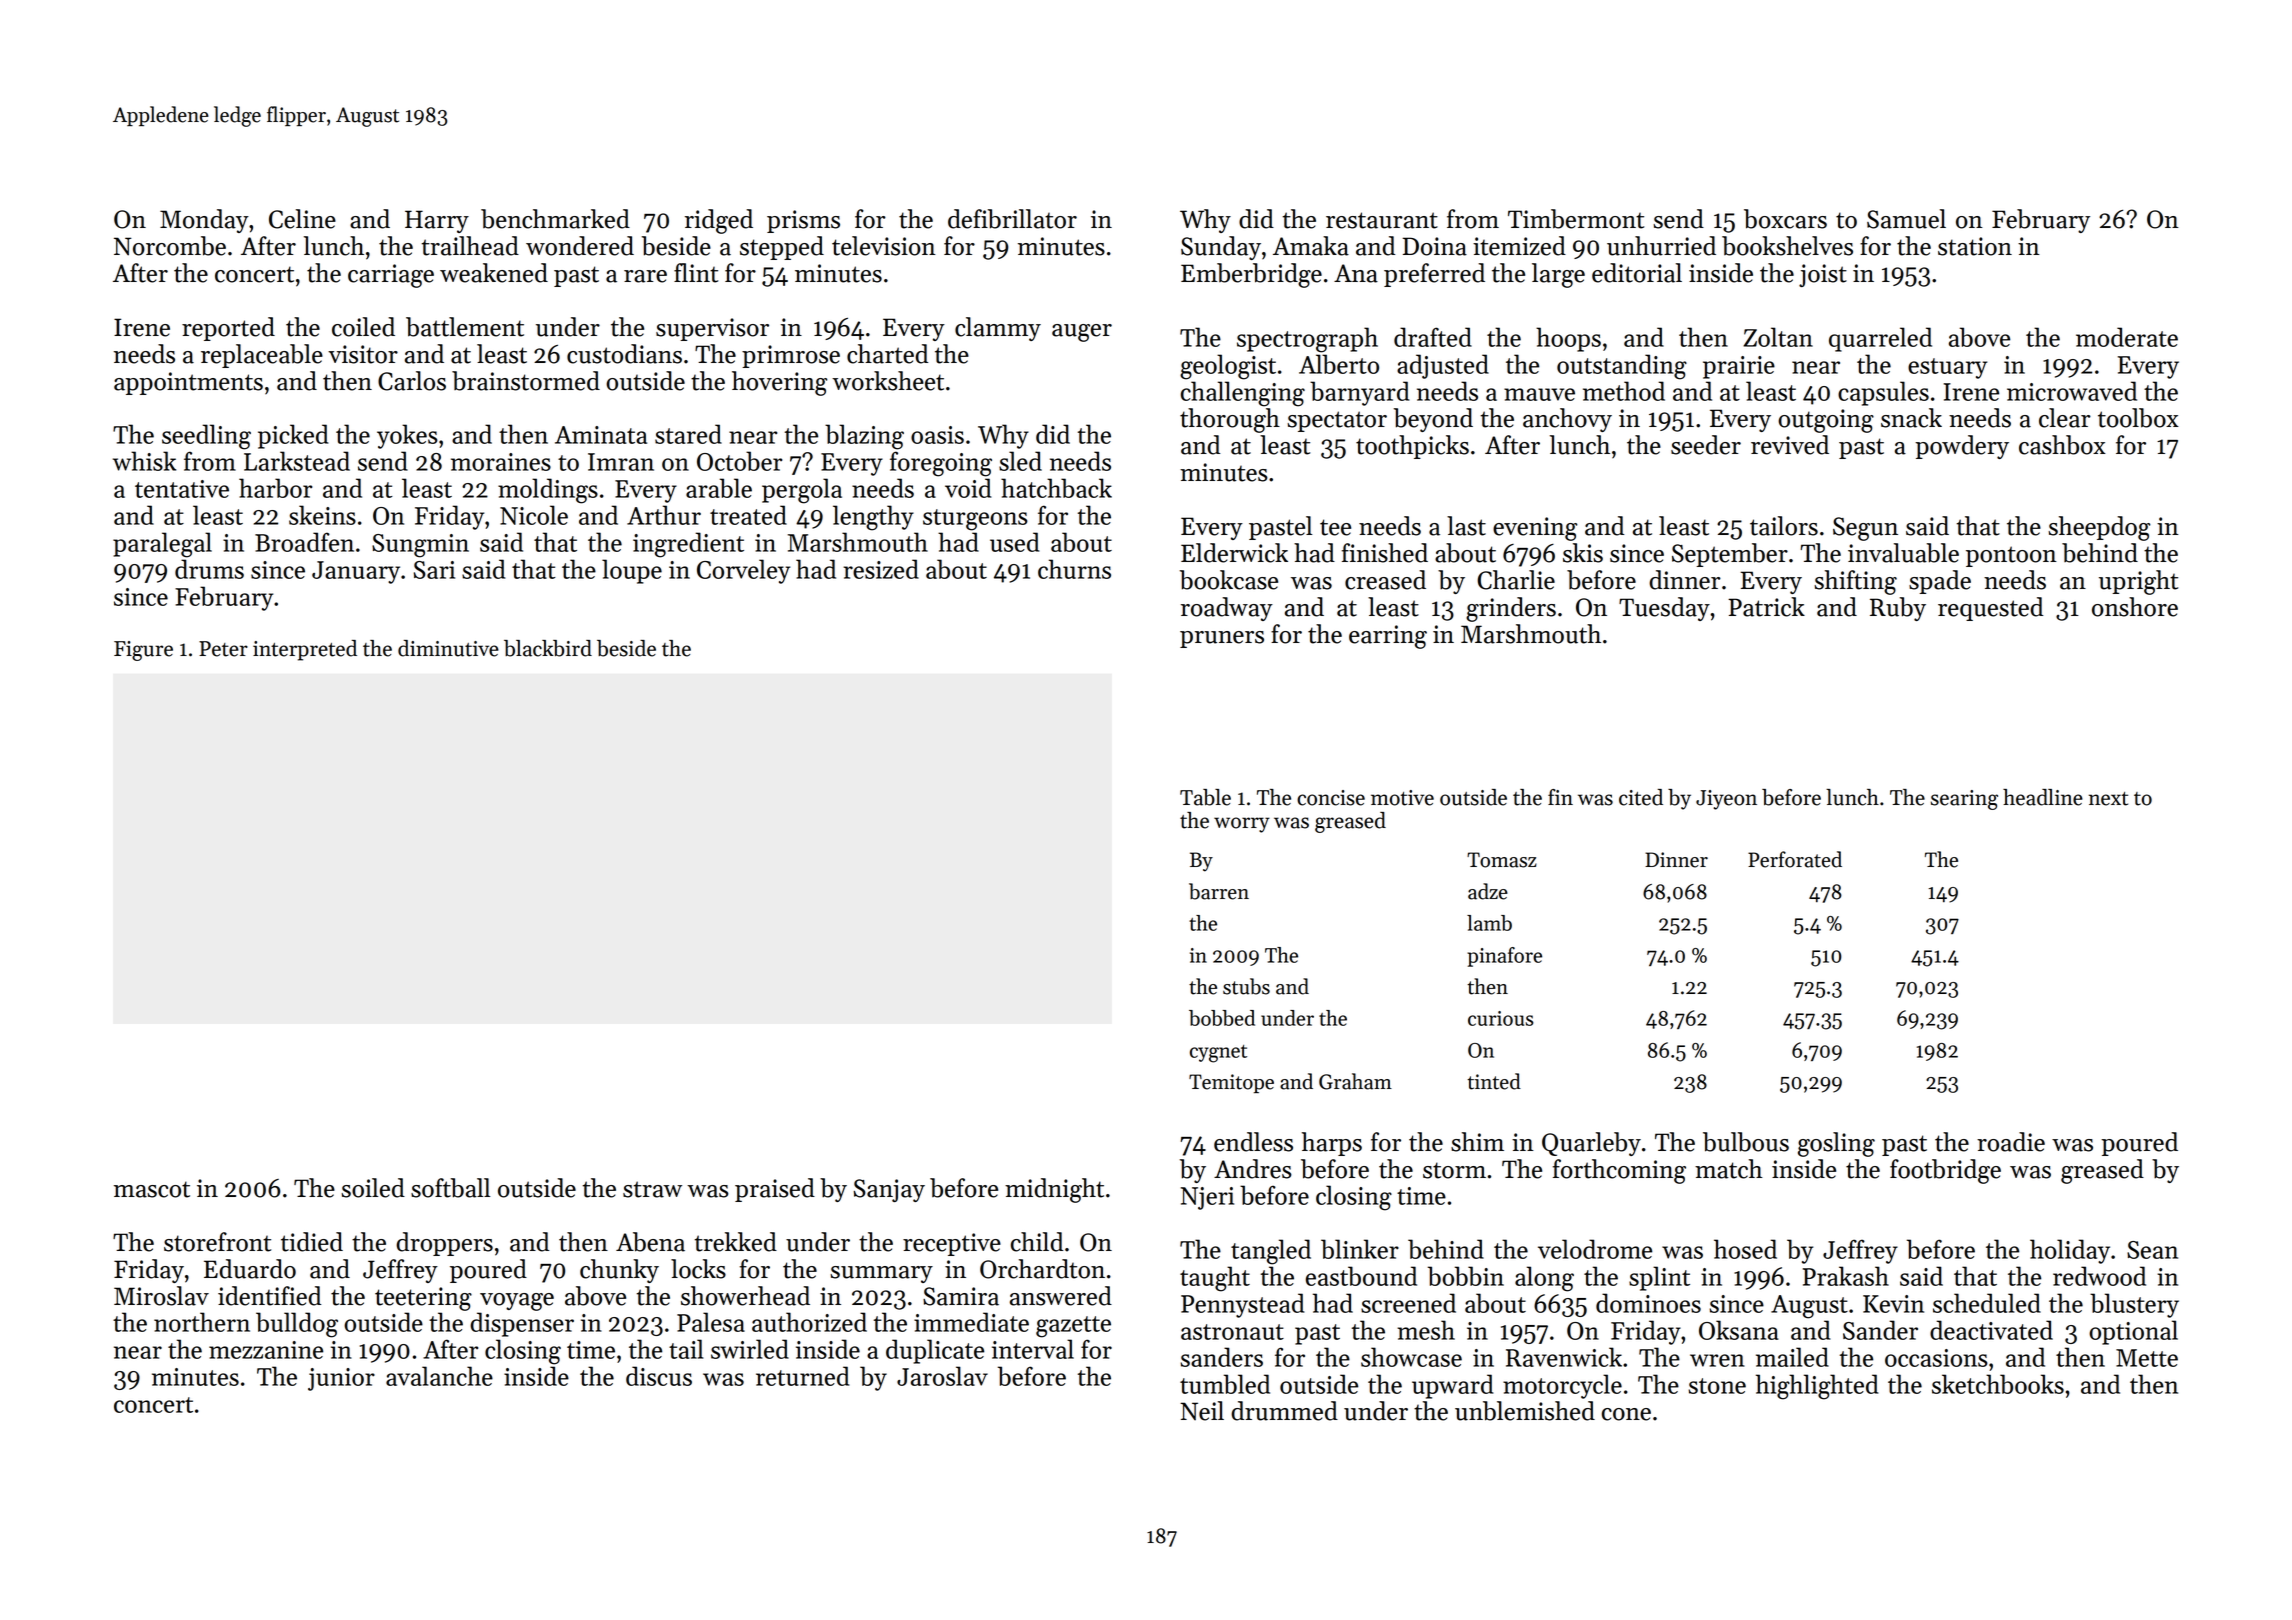 This document has height=1620, width=2292. Describe the element at coordinates (1225, 1384) in the document. I see `tumbled` at that location.
